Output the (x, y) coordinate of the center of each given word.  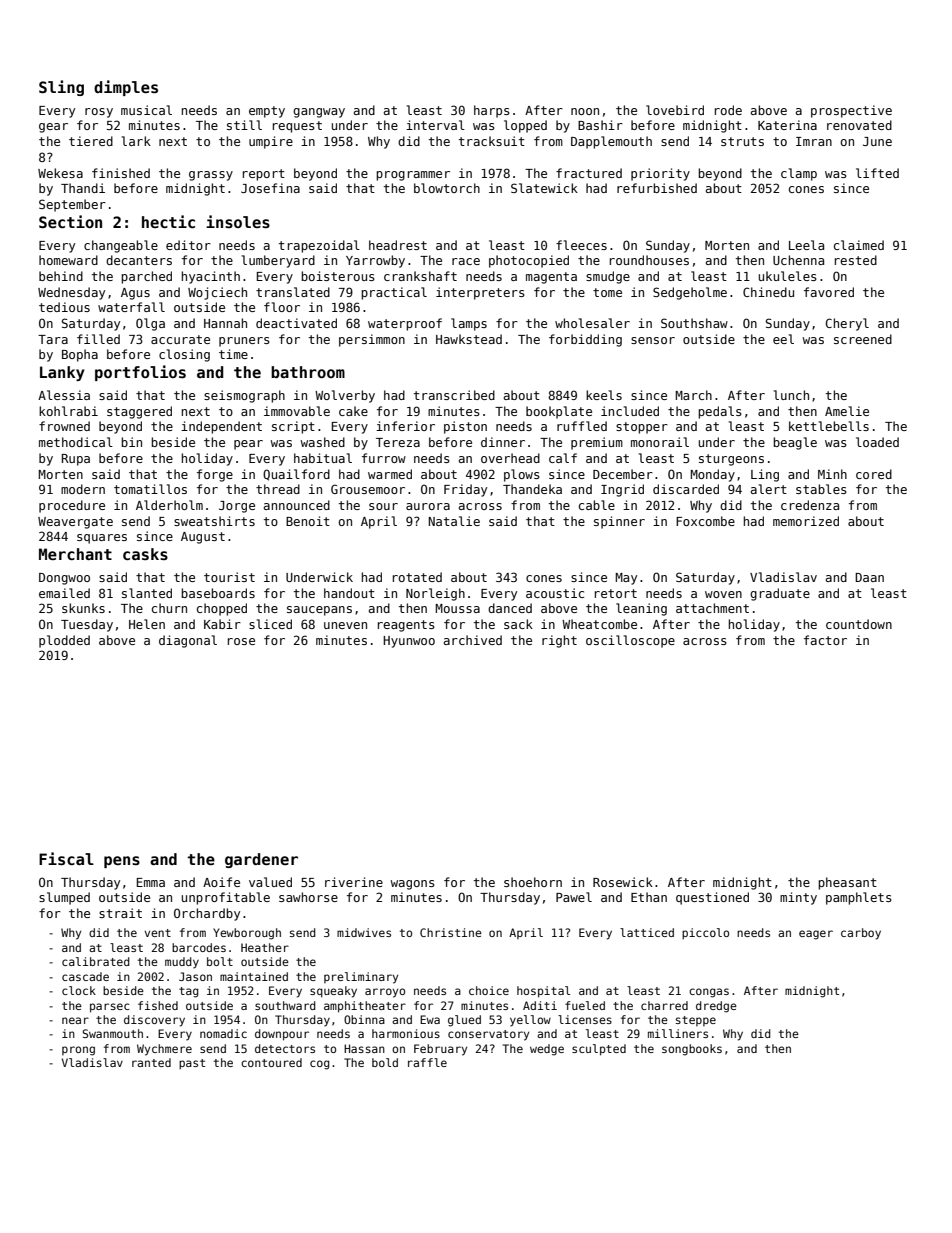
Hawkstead (469, 339)
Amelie (847, 411)
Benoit (308, 521)
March (693, 395)
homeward (68, 260)
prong (78, 1051)
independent (221, 427)
